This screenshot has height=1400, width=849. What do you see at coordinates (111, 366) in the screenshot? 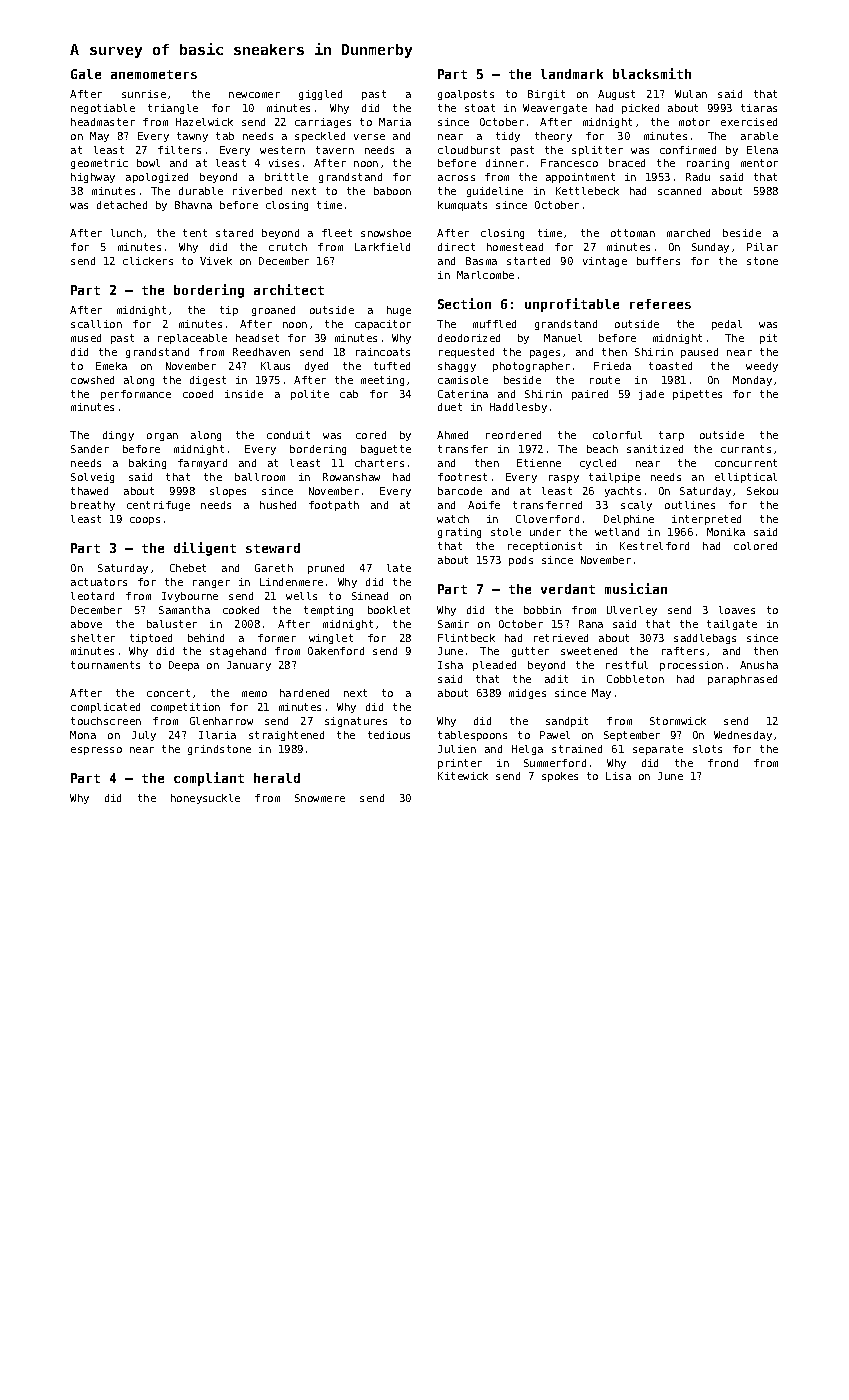
I see `Emeka` at bounding box center [111, 366].
